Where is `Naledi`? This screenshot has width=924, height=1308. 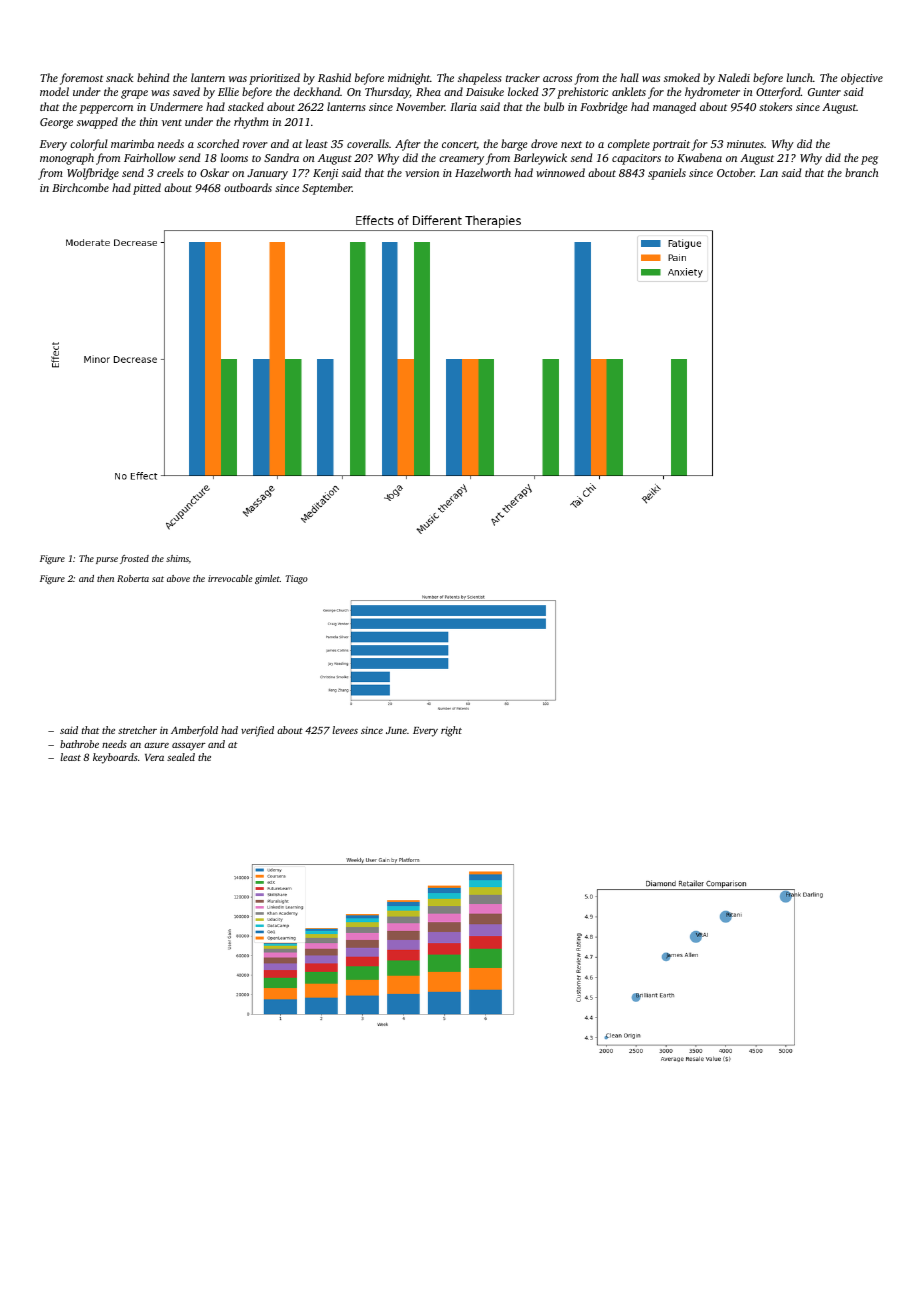 Naledi is located at coordinates (734, 77).
